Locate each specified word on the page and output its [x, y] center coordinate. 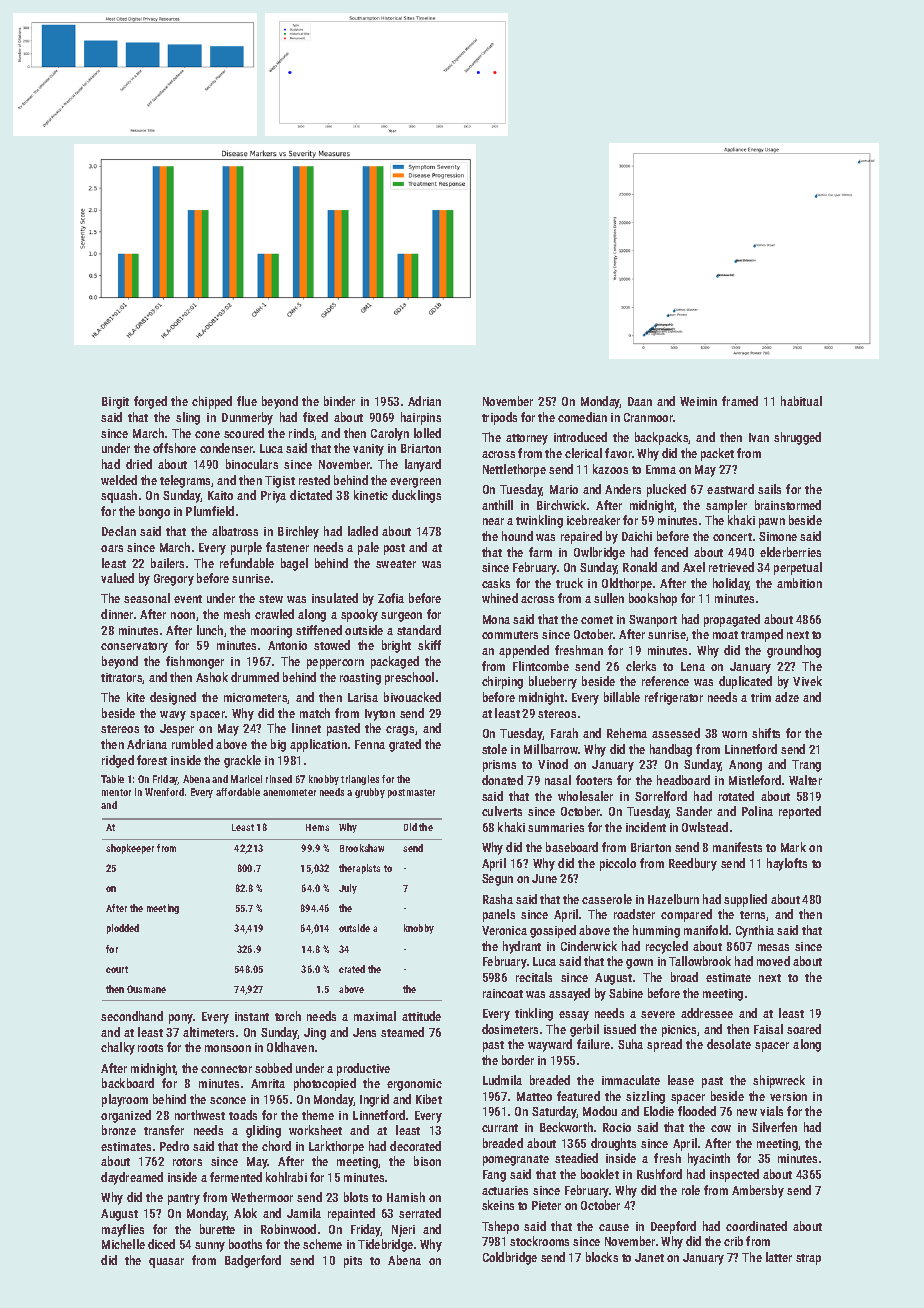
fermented [236, 1177]
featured [578, 1096]
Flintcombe [541, 666]
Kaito [220, 495]
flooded [697, 1111]
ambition [799, 583]
